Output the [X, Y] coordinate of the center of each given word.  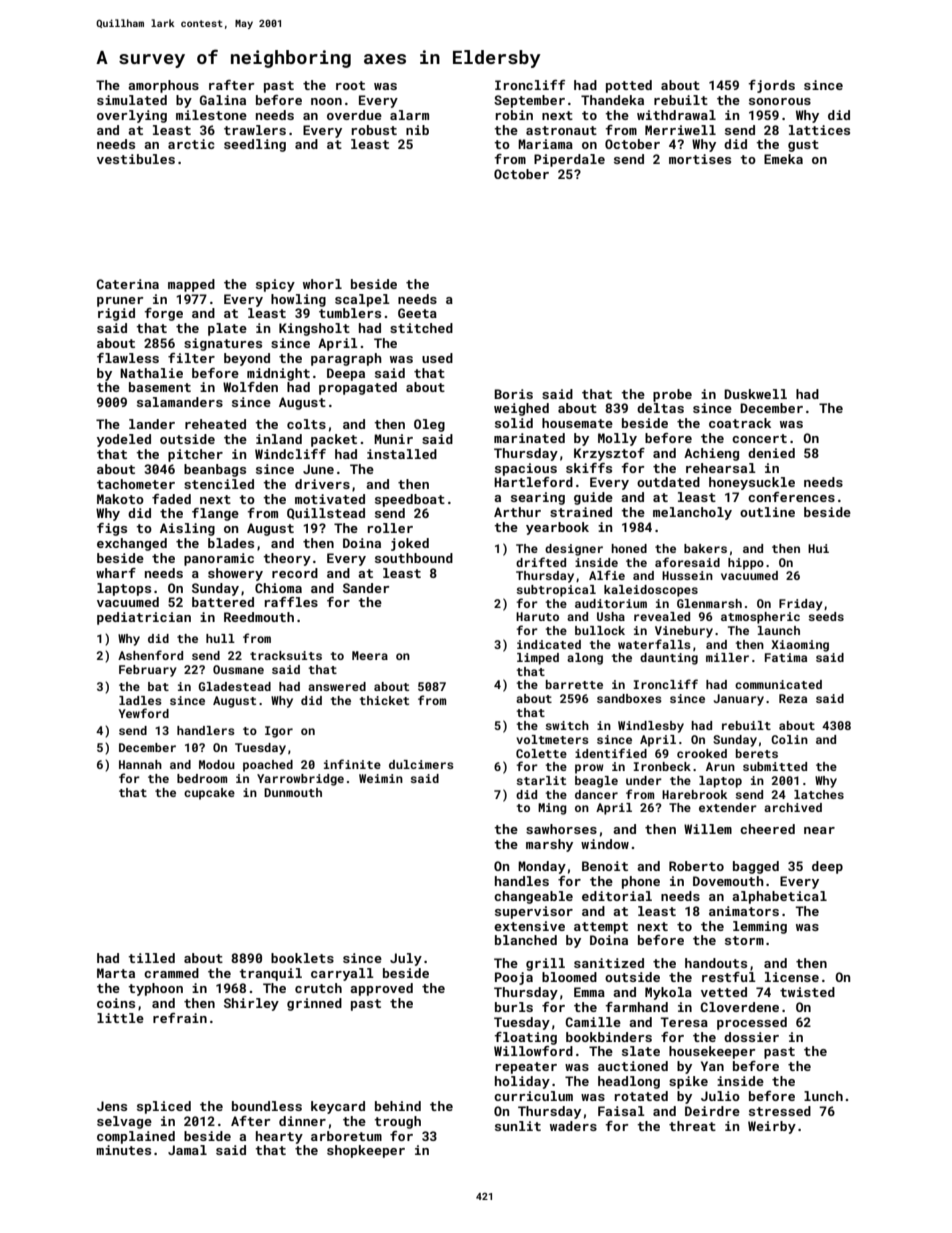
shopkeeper [366, 1151]
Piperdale [569, 160]
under [644, 780]
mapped [191, 285]
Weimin [381, 778]
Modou [217, 764]
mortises [700, 159]
